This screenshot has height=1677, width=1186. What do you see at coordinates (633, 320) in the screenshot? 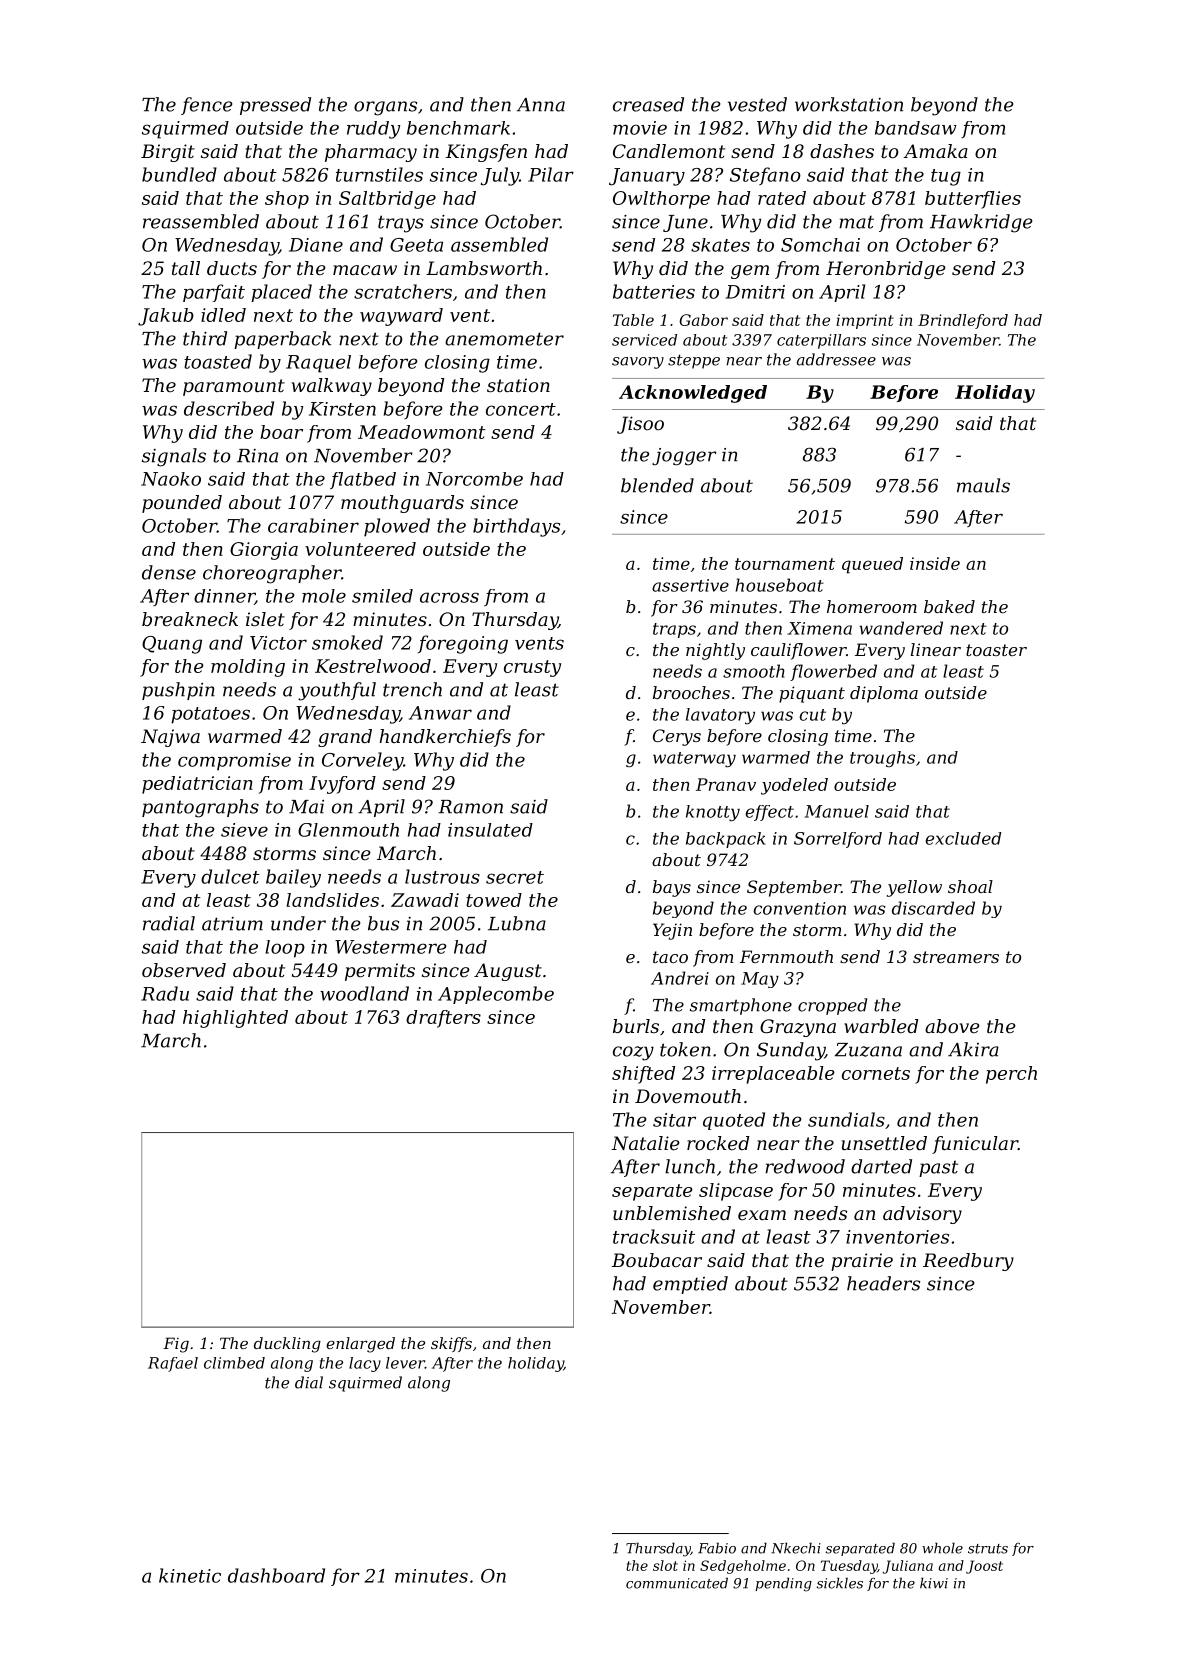
I see `Table` at bounding box center [633, 320].
